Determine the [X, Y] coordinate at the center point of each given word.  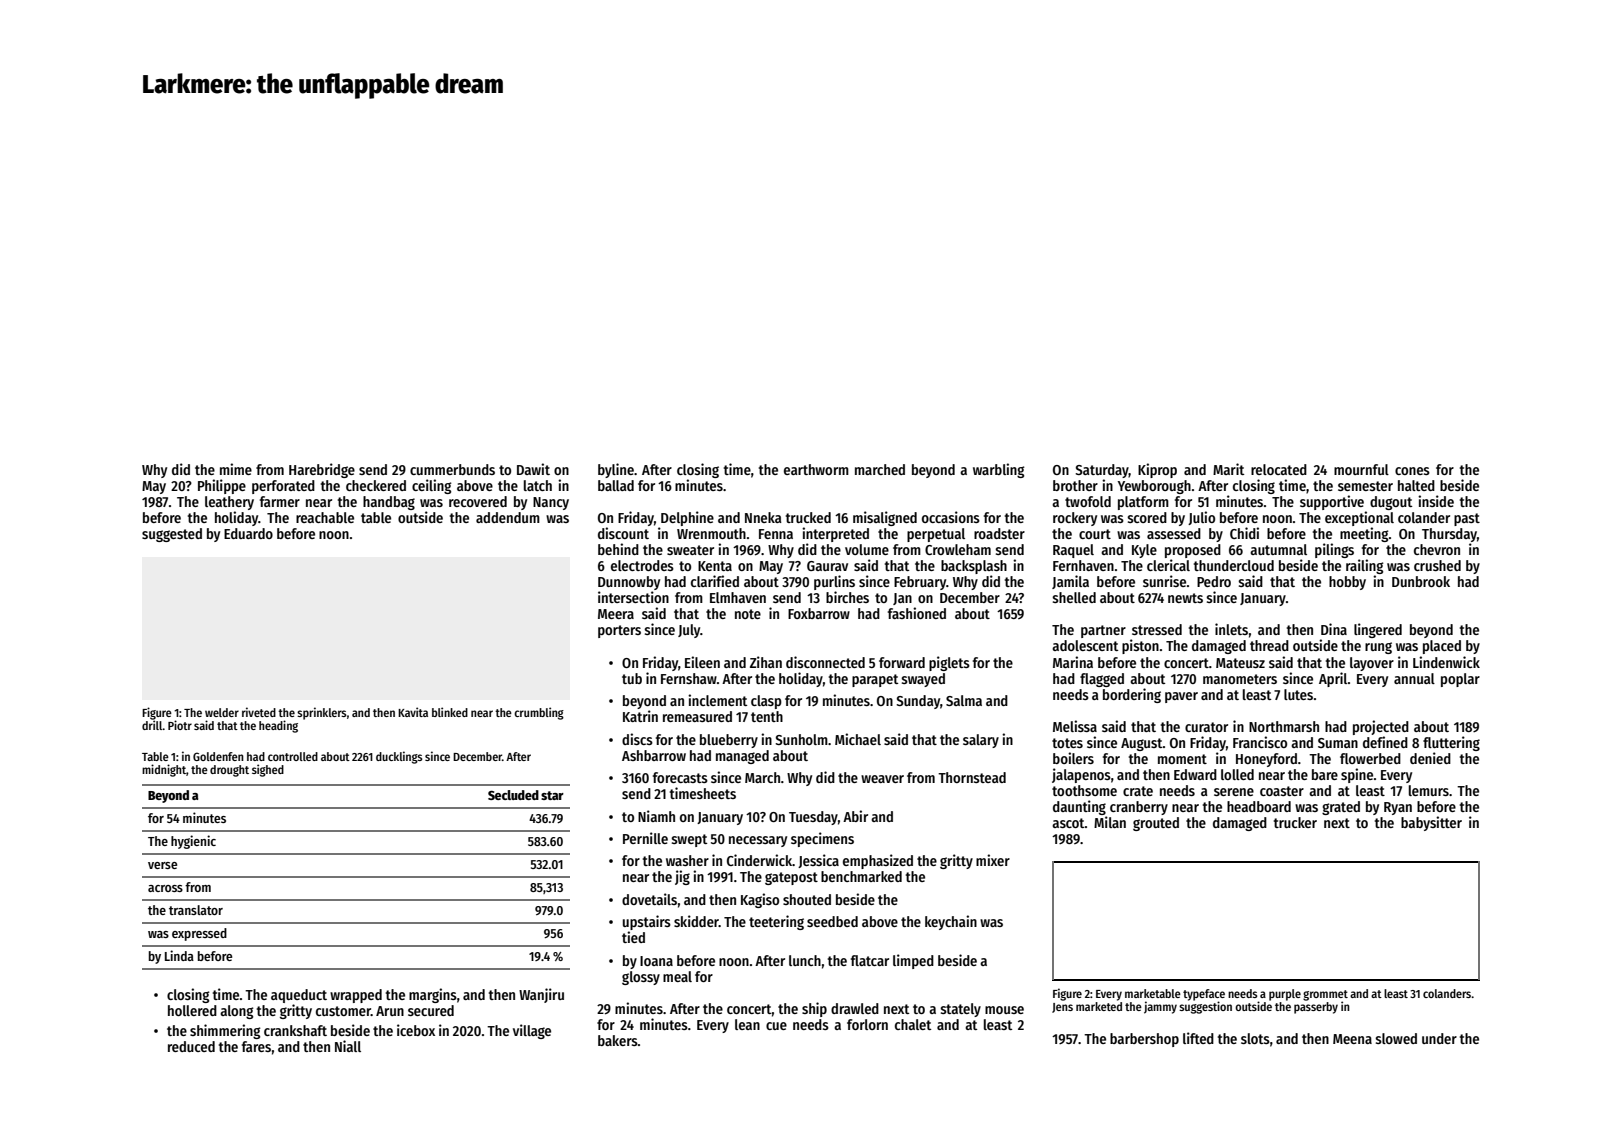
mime [236, 469]
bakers [618, 1040]
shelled [1074, 597]
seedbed [832, 921]
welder [222, 712]
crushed [1437, 565]
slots [1255, 1038]
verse [162, 865]
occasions [951, 517]
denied [1430, 758]
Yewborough [1154, 487]
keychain [951, 922]
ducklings [399, 757]
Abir [855, 816]
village [532, 1031]
